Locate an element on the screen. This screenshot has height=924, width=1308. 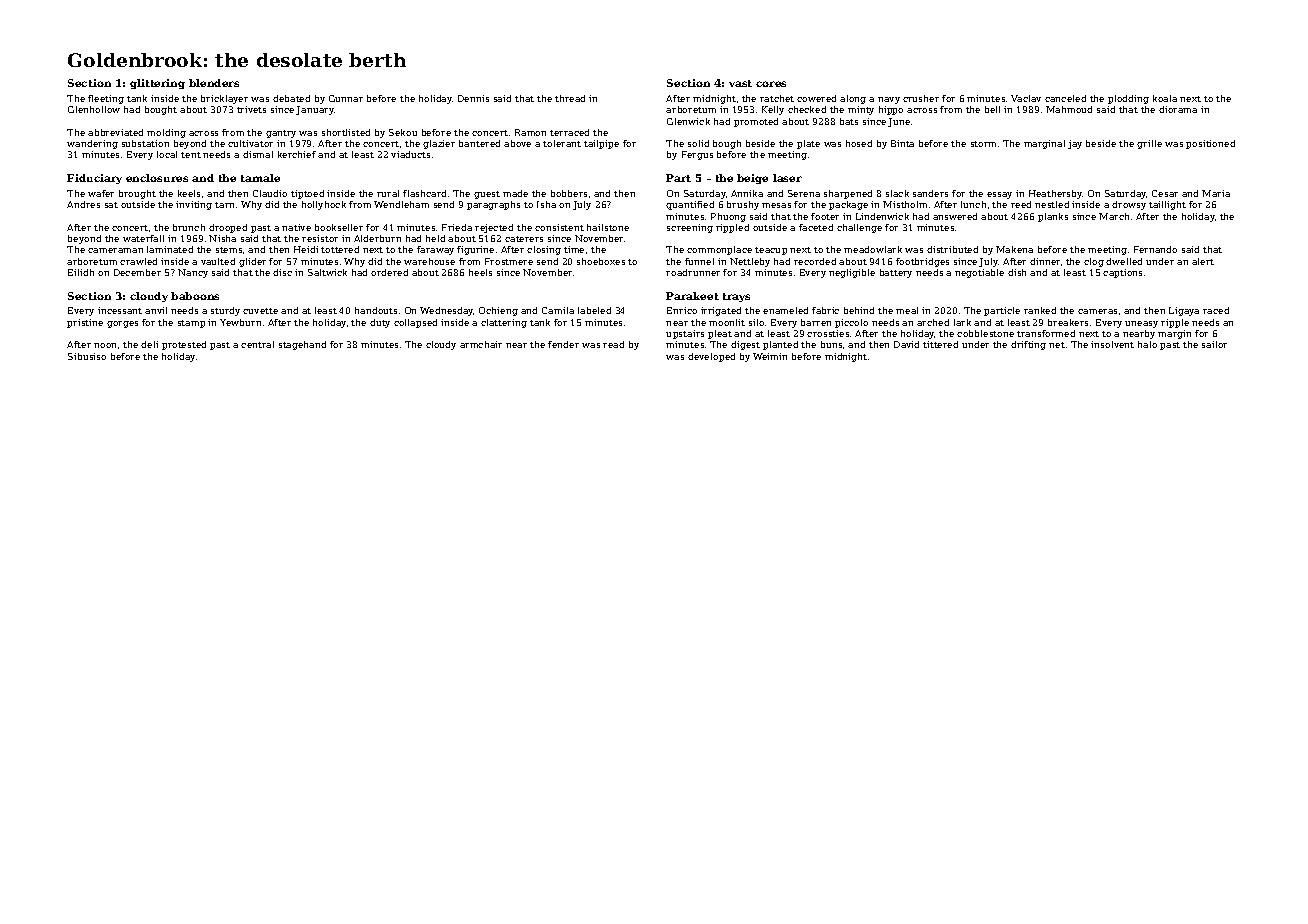
drifting is located at coordinates (1028, 345).
